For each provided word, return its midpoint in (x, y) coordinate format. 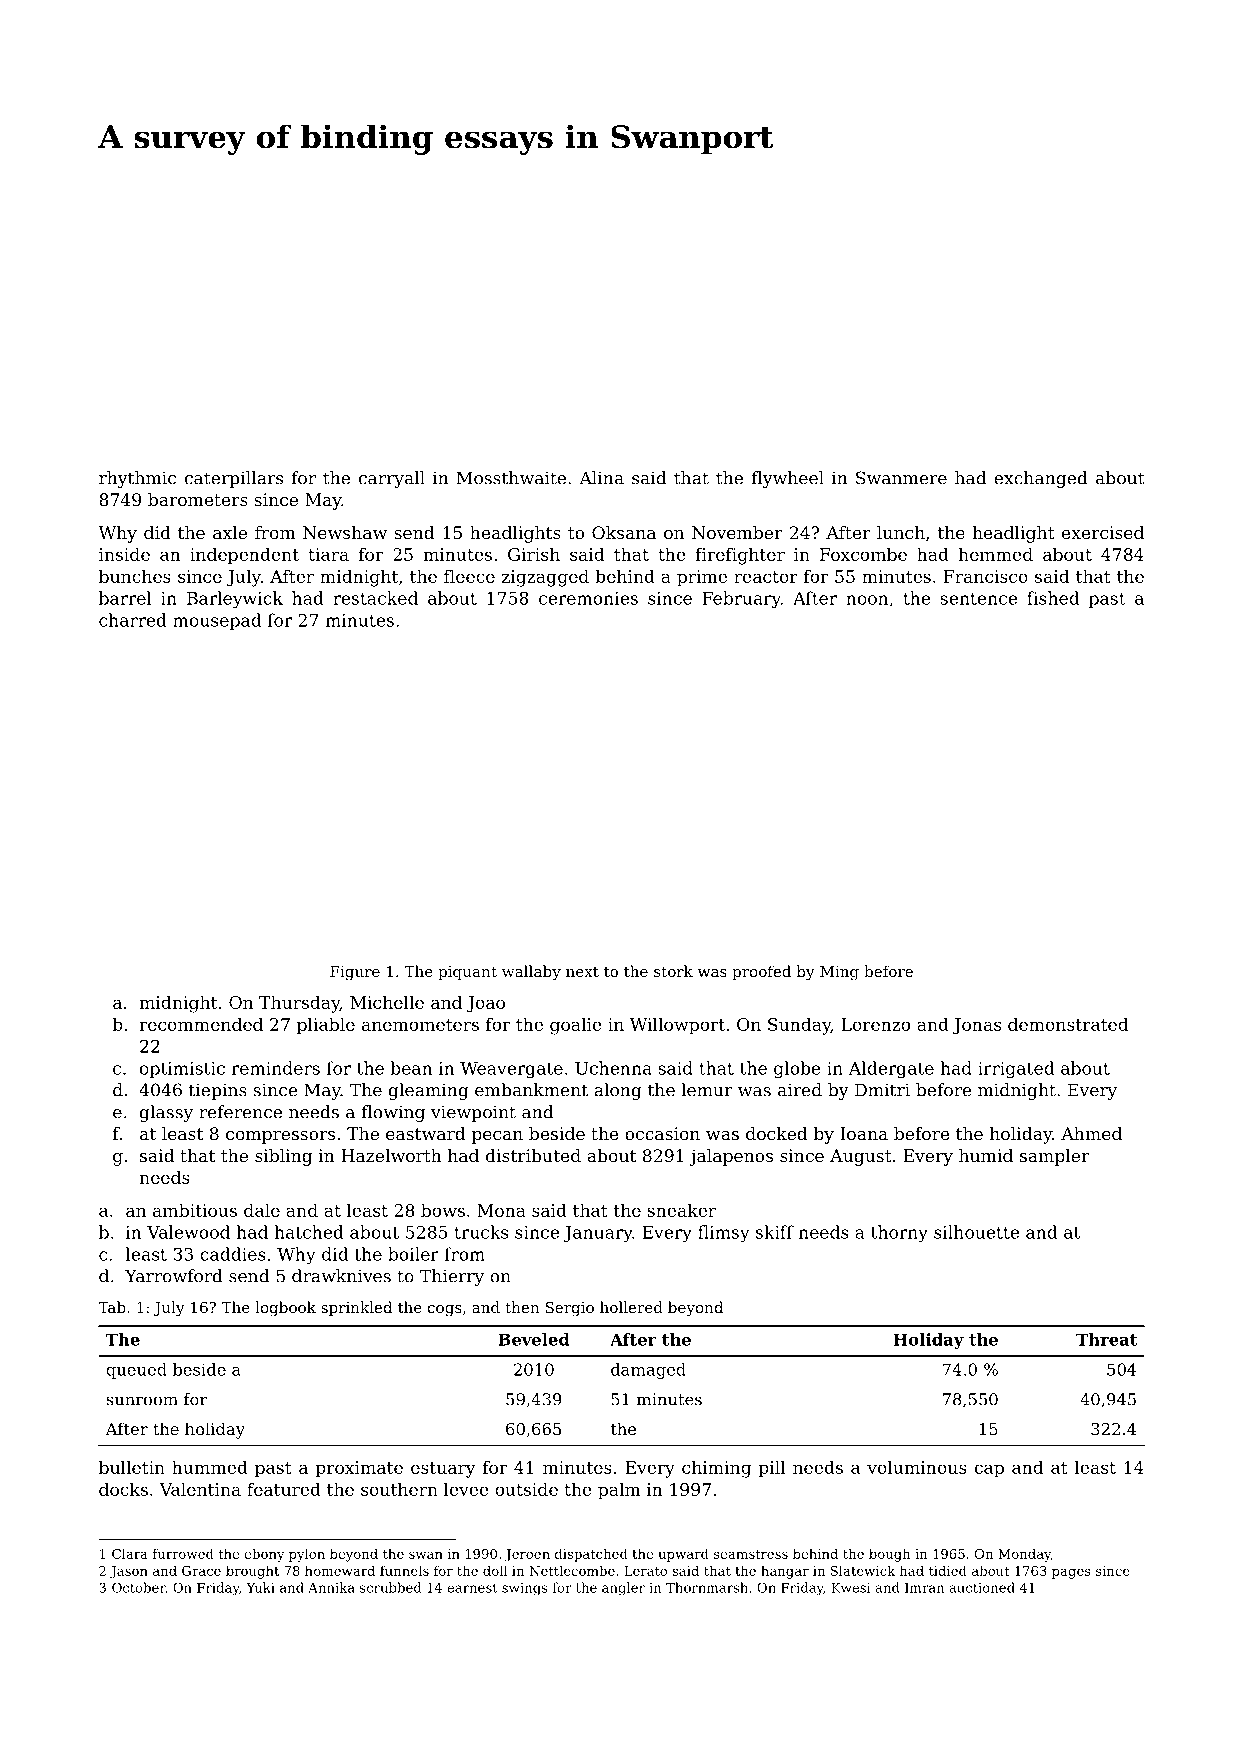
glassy (166, 1113)
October (139, 1587)
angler (623, 1589)
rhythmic (137, 479)
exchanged (1041, 479)
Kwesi (850, 1588)
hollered (631, 1307)
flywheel (787, 479)
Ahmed (1091, 1133)
